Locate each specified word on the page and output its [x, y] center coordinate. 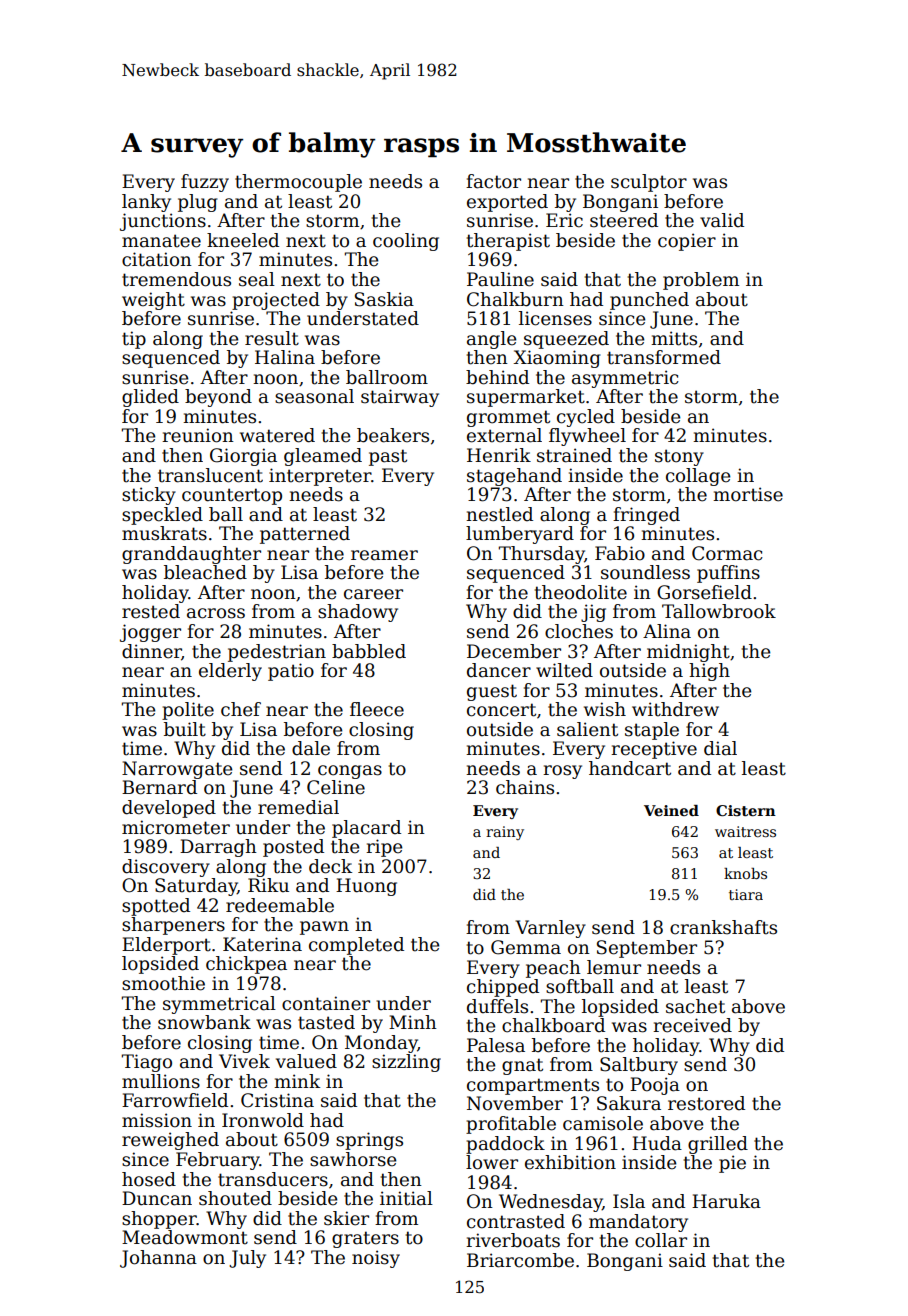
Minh [413, 1022]
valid [722, 220]
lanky [146, 203]
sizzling [406, 1063]
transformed [664, 357]
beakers [393, 435]
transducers [273, 1179]
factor [493, 181]
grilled [718, 1145]
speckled [162, 516]
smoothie [163, 983]
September [647, 949]
